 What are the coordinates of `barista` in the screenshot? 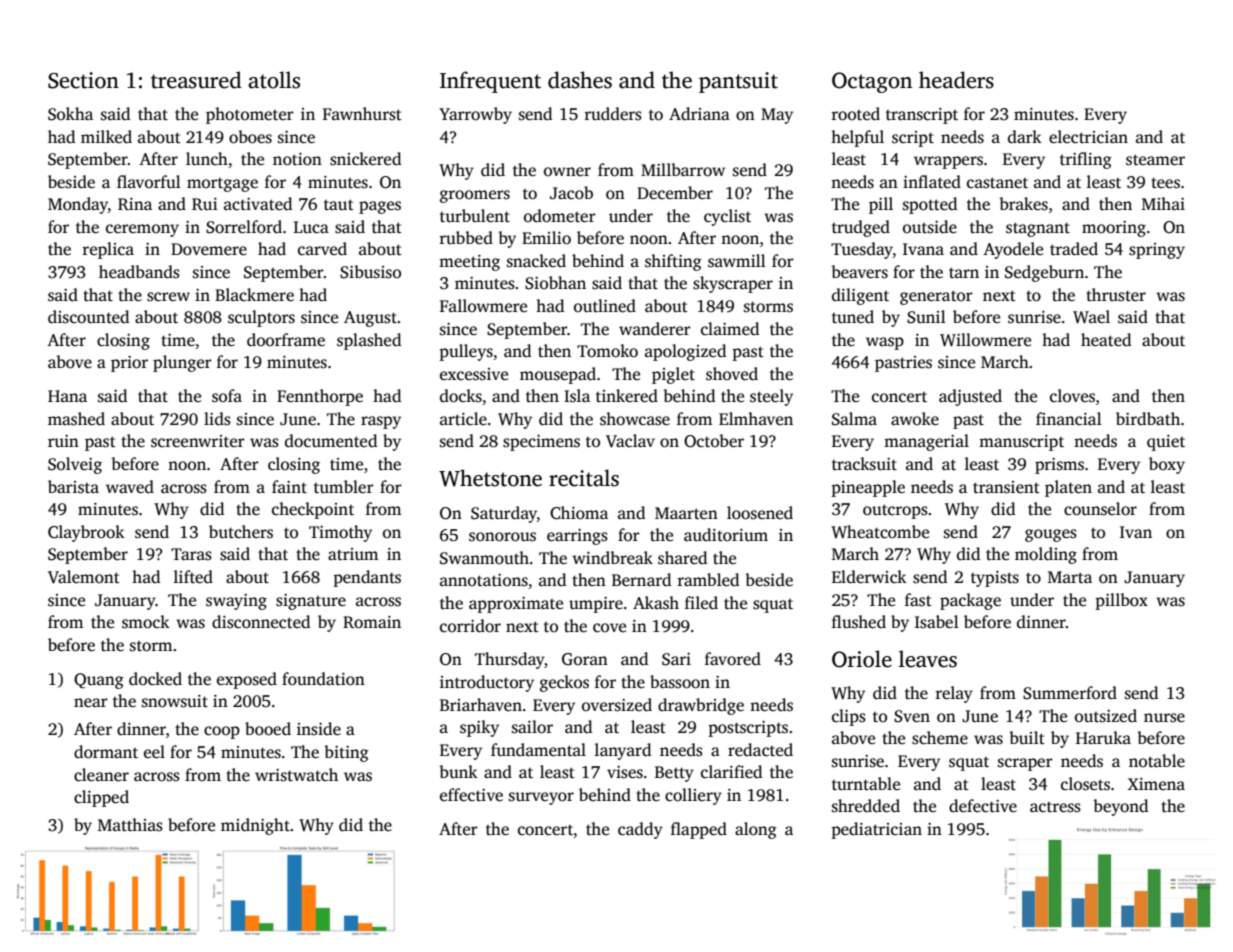 It's located at (73, 487).
